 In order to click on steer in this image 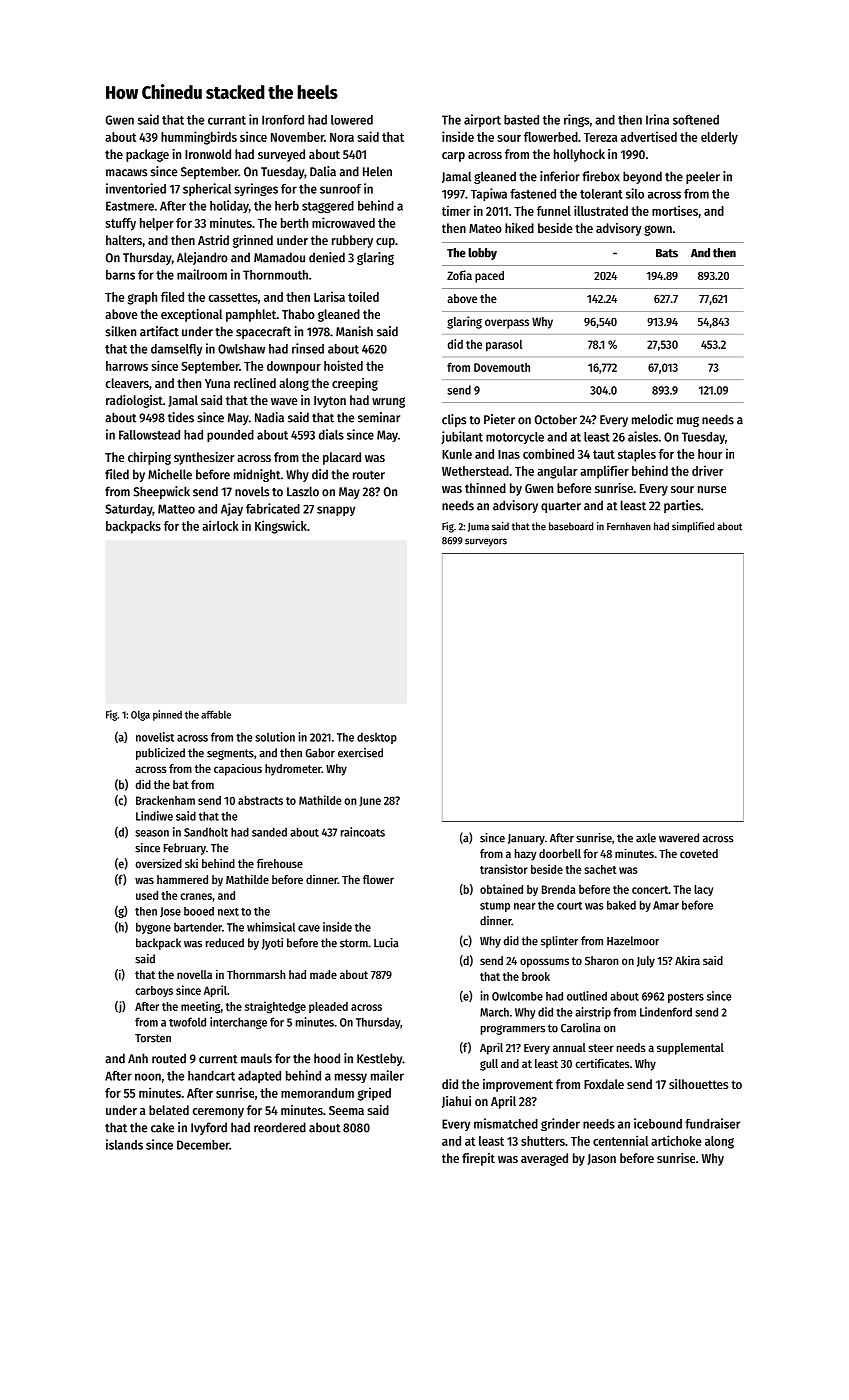, I will do `click(601, 1048)`.
